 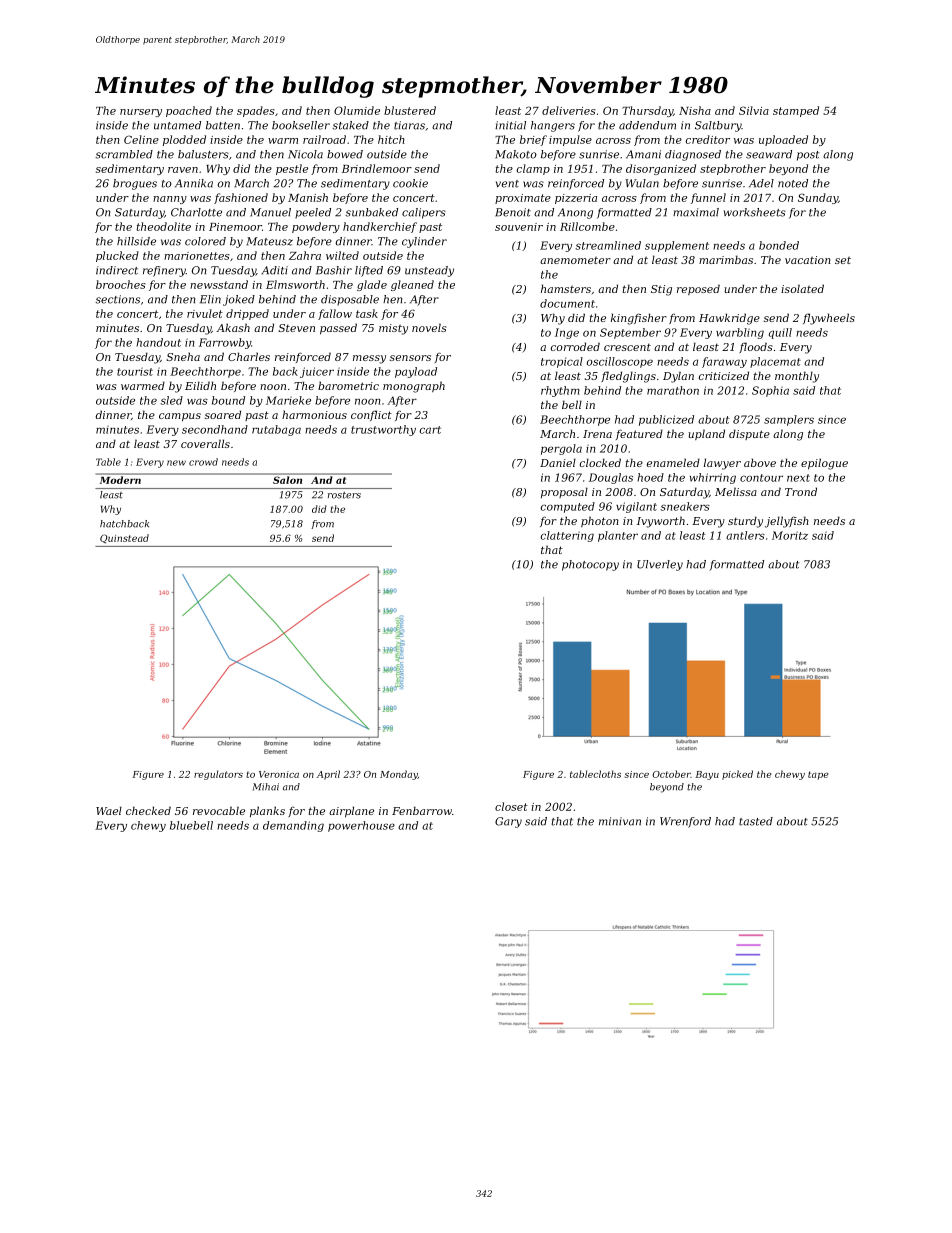 What do you see at coordinates (508, 822) in the document?
I see `Gary` at bounding box center [508, 822].
